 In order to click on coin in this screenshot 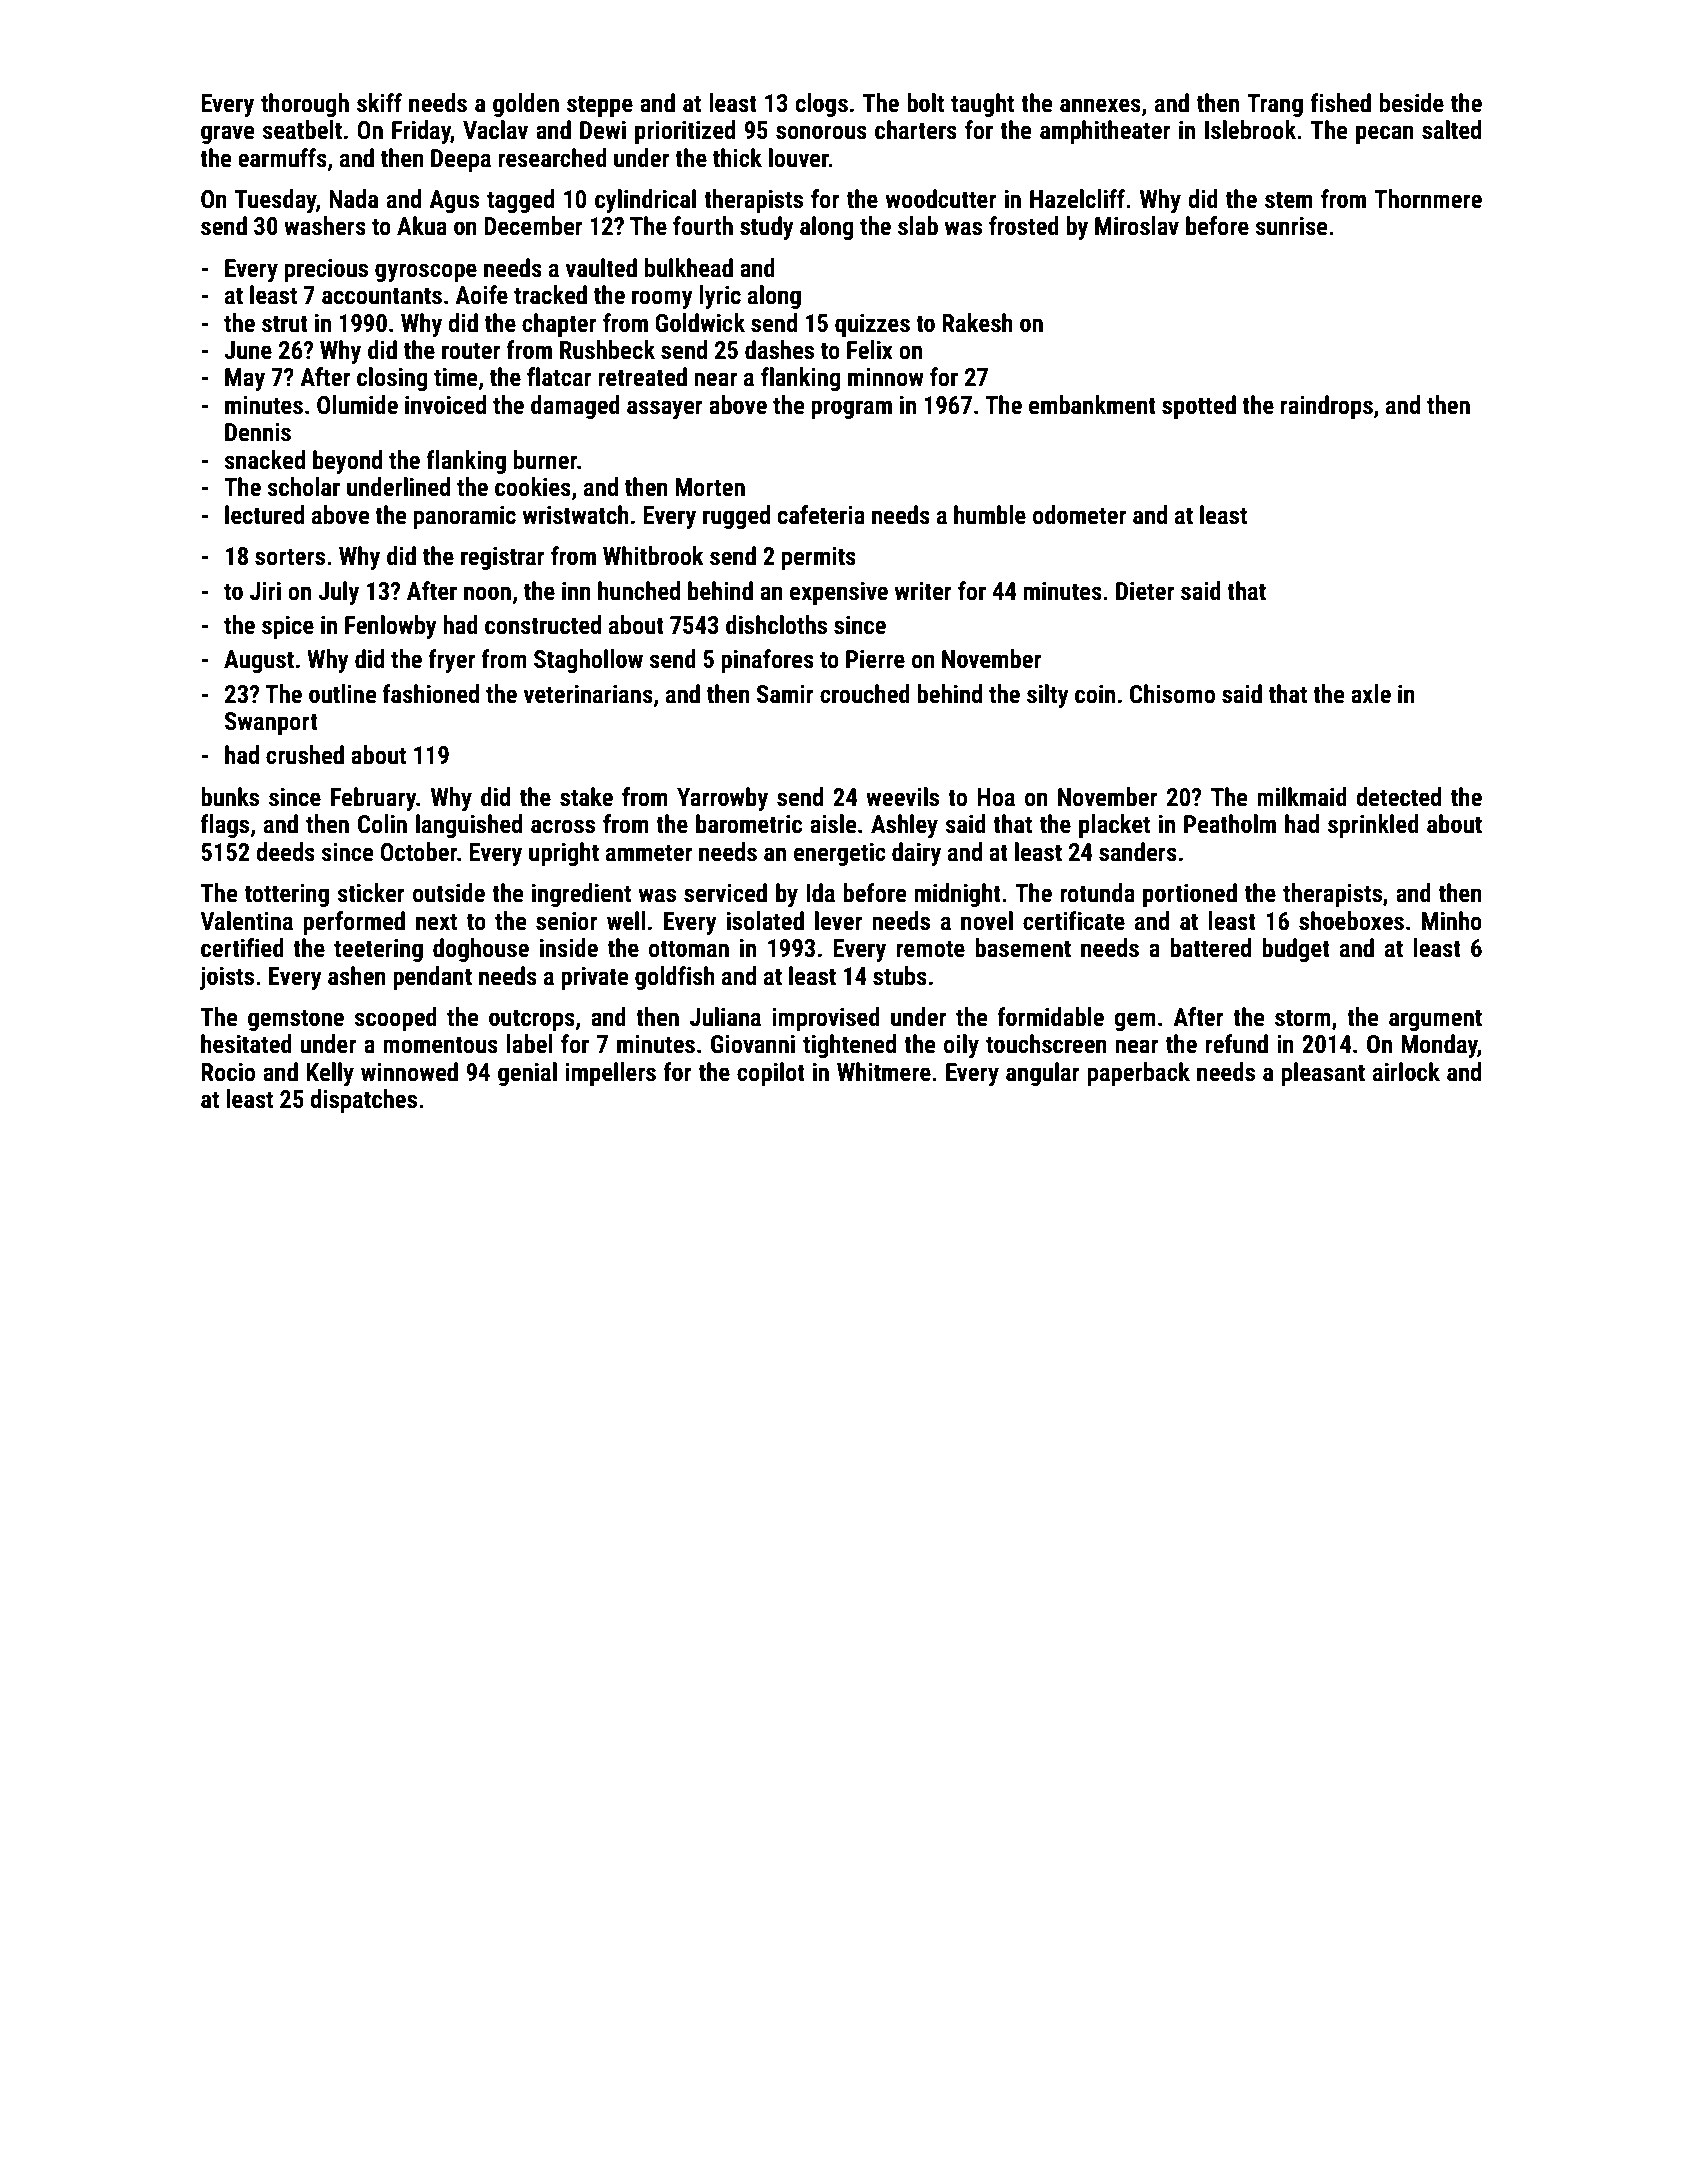, I will do `click(1095, 694)`.
